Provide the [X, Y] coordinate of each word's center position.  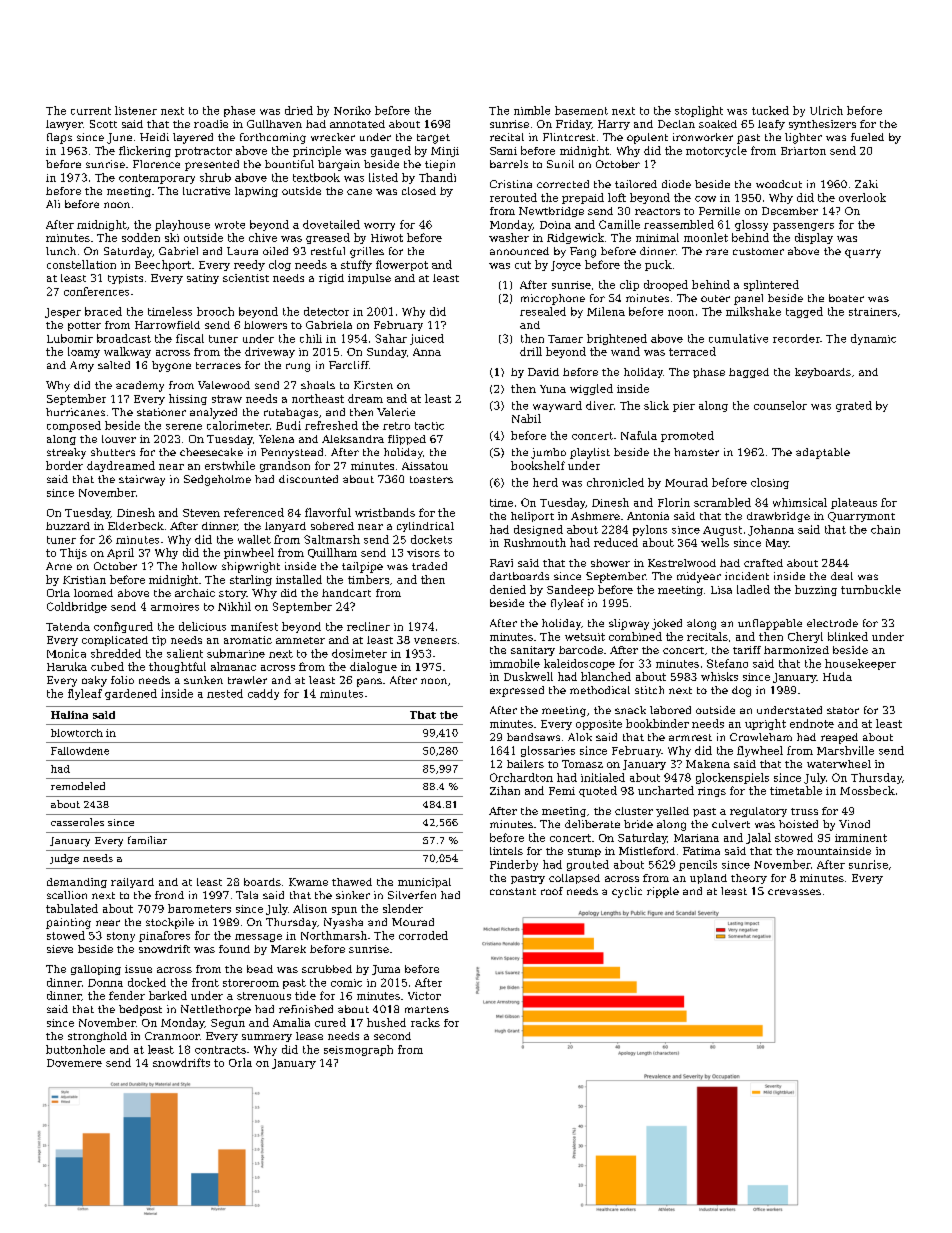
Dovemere [74, 1063]
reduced [616, 542]
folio [122, 680]
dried [299, 110]
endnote [812, 723]
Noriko [352, 110]
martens [427, 1009]
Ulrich [826, 110]
